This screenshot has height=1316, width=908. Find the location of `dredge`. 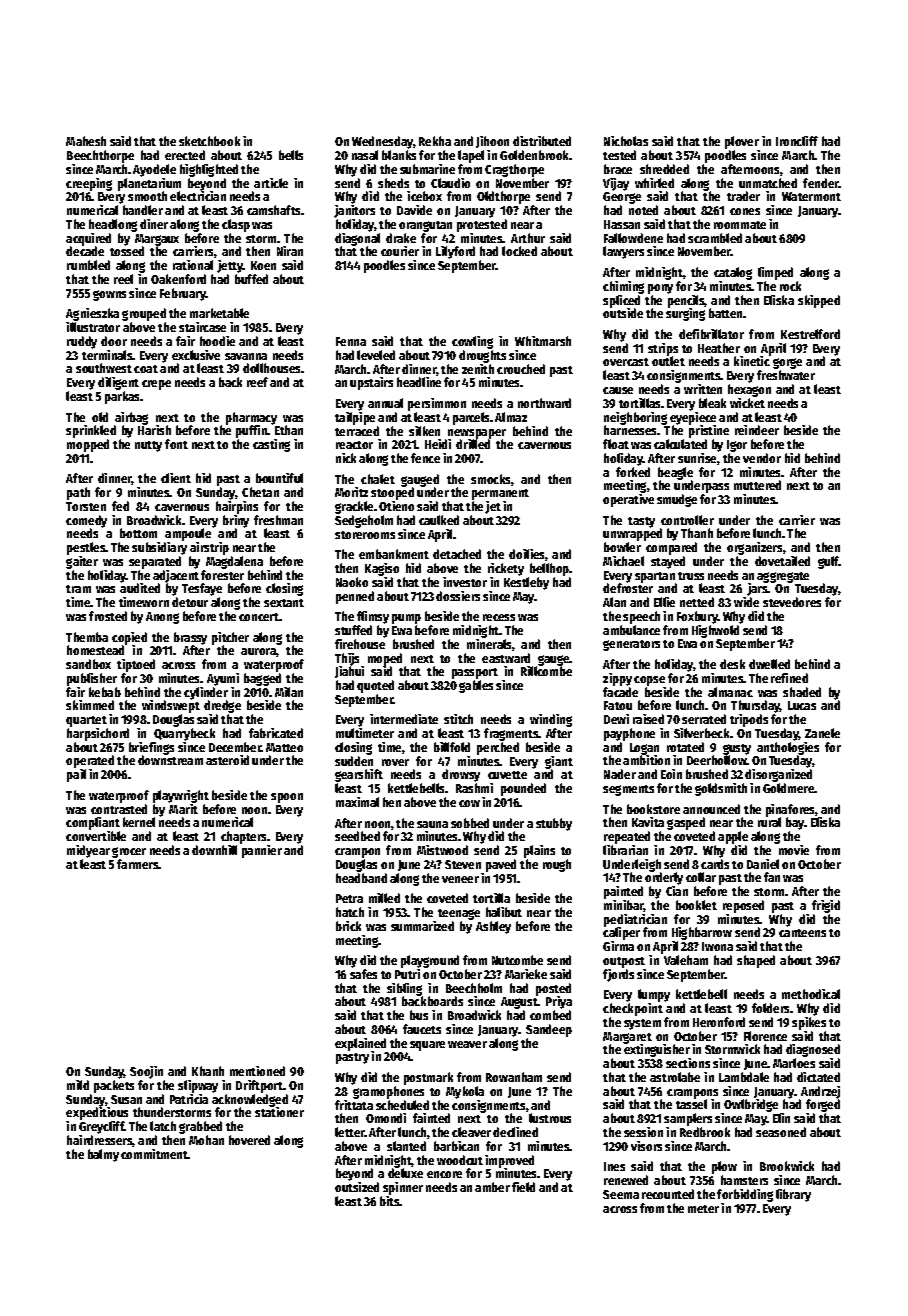

dredge is located at coordinates (222, 706).
